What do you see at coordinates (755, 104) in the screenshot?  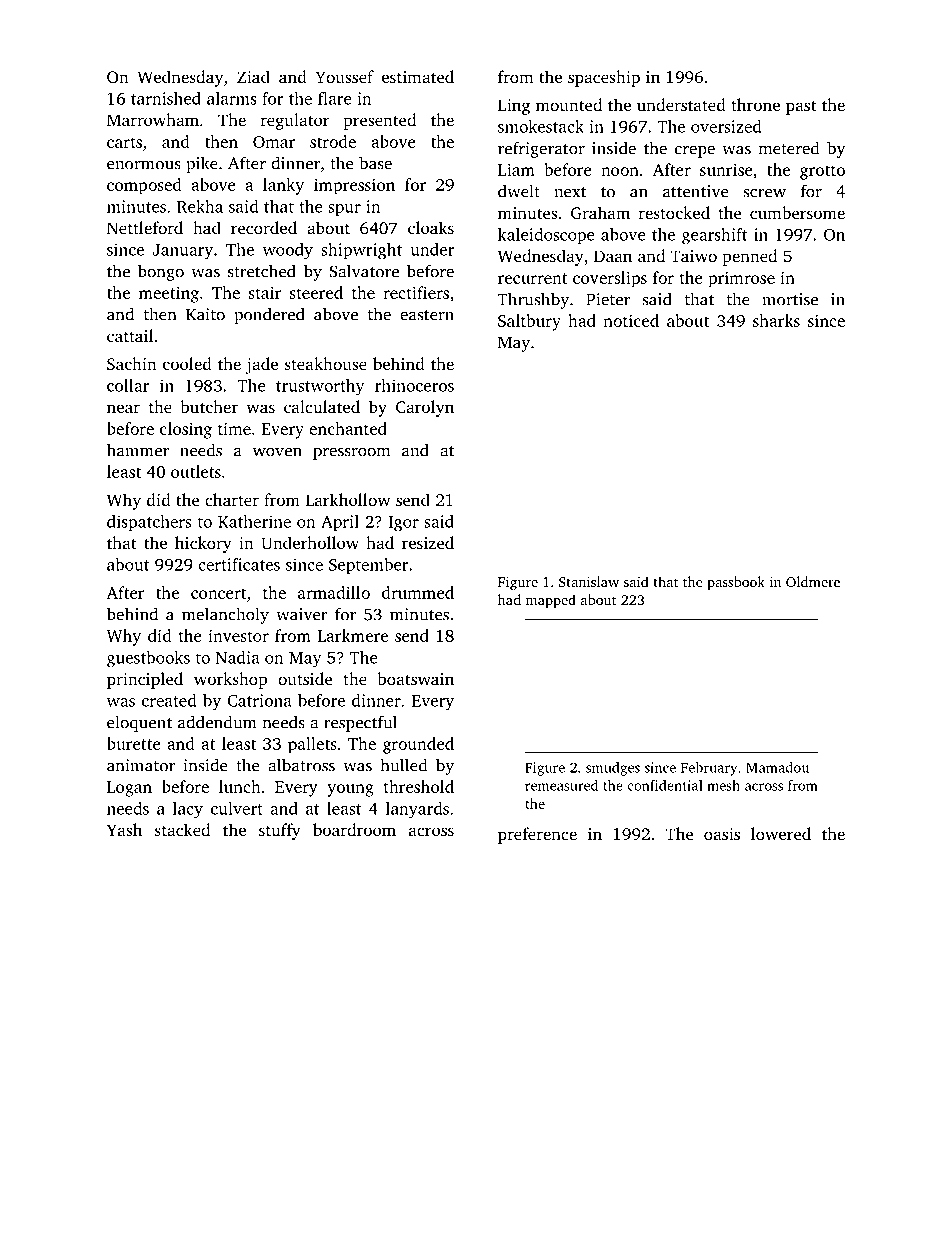 I see `throne` at bounding box center [755, 104].
